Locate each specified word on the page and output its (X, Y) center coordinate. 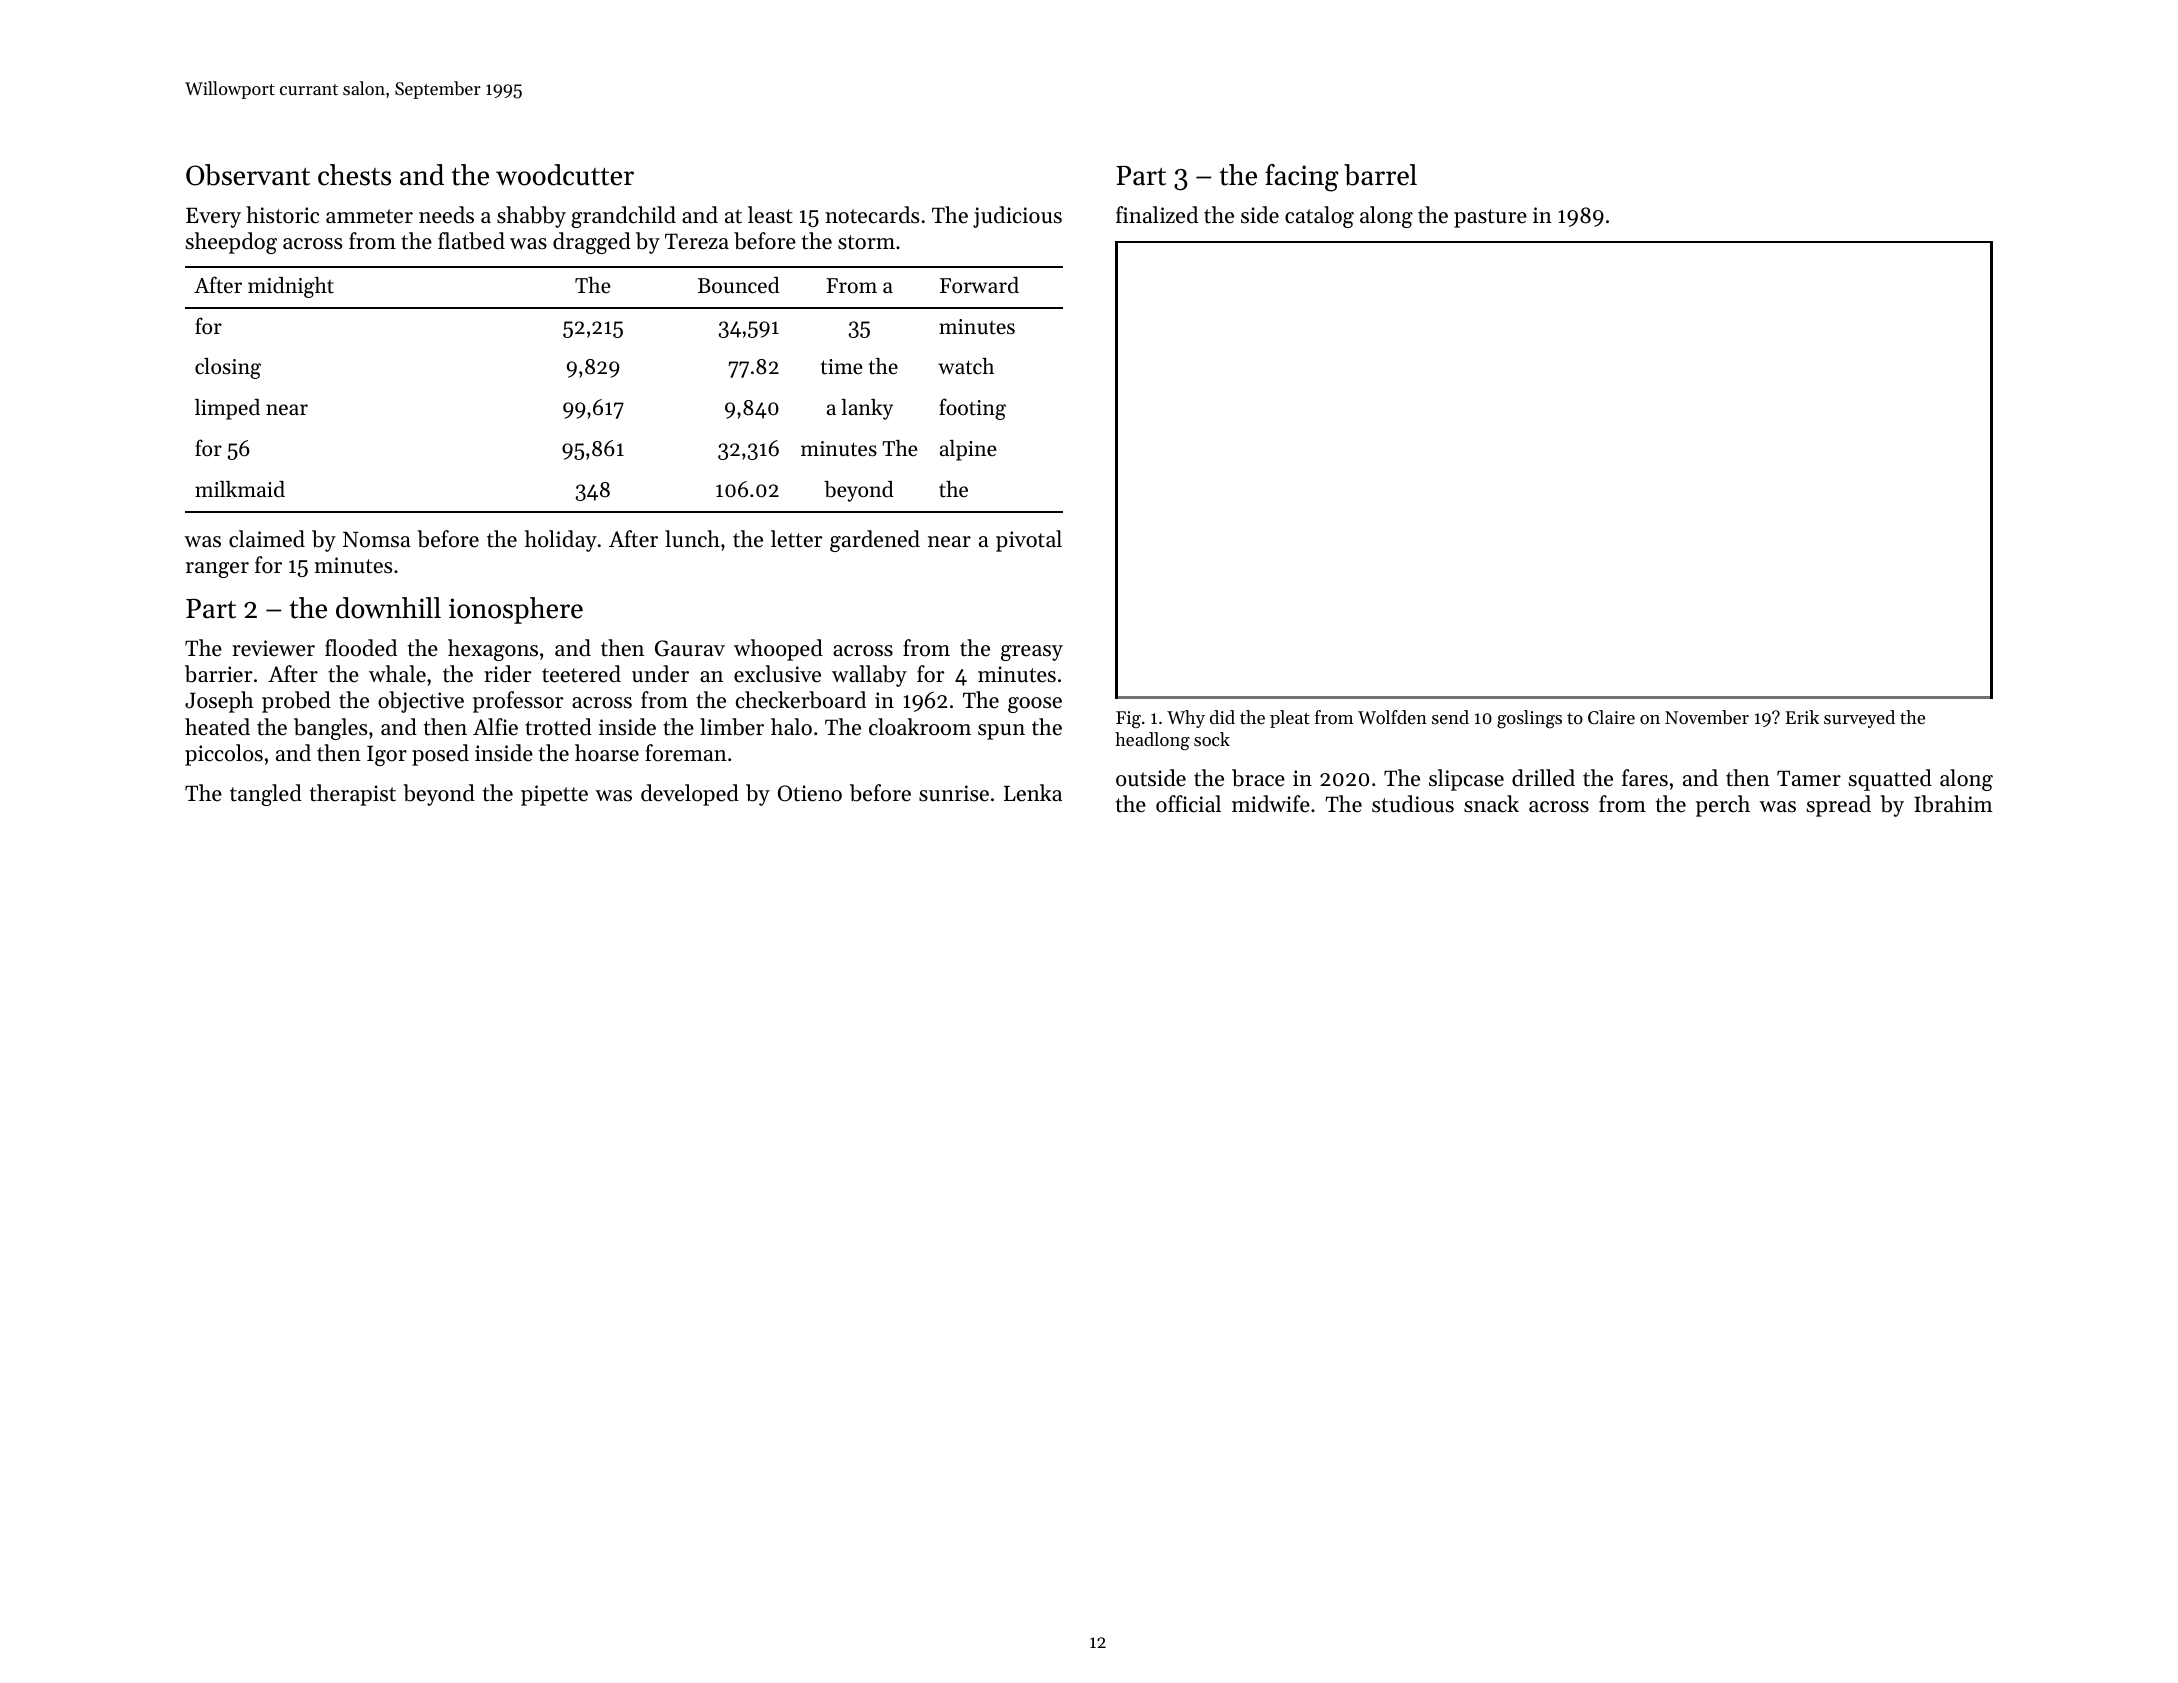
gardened (875, 541)
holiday (561, 541)
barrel (1380, 175)
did (1222, 717)
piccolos (224, 755)
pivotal (1029, 541)
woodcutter (565, 175)
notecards (872, 215)
